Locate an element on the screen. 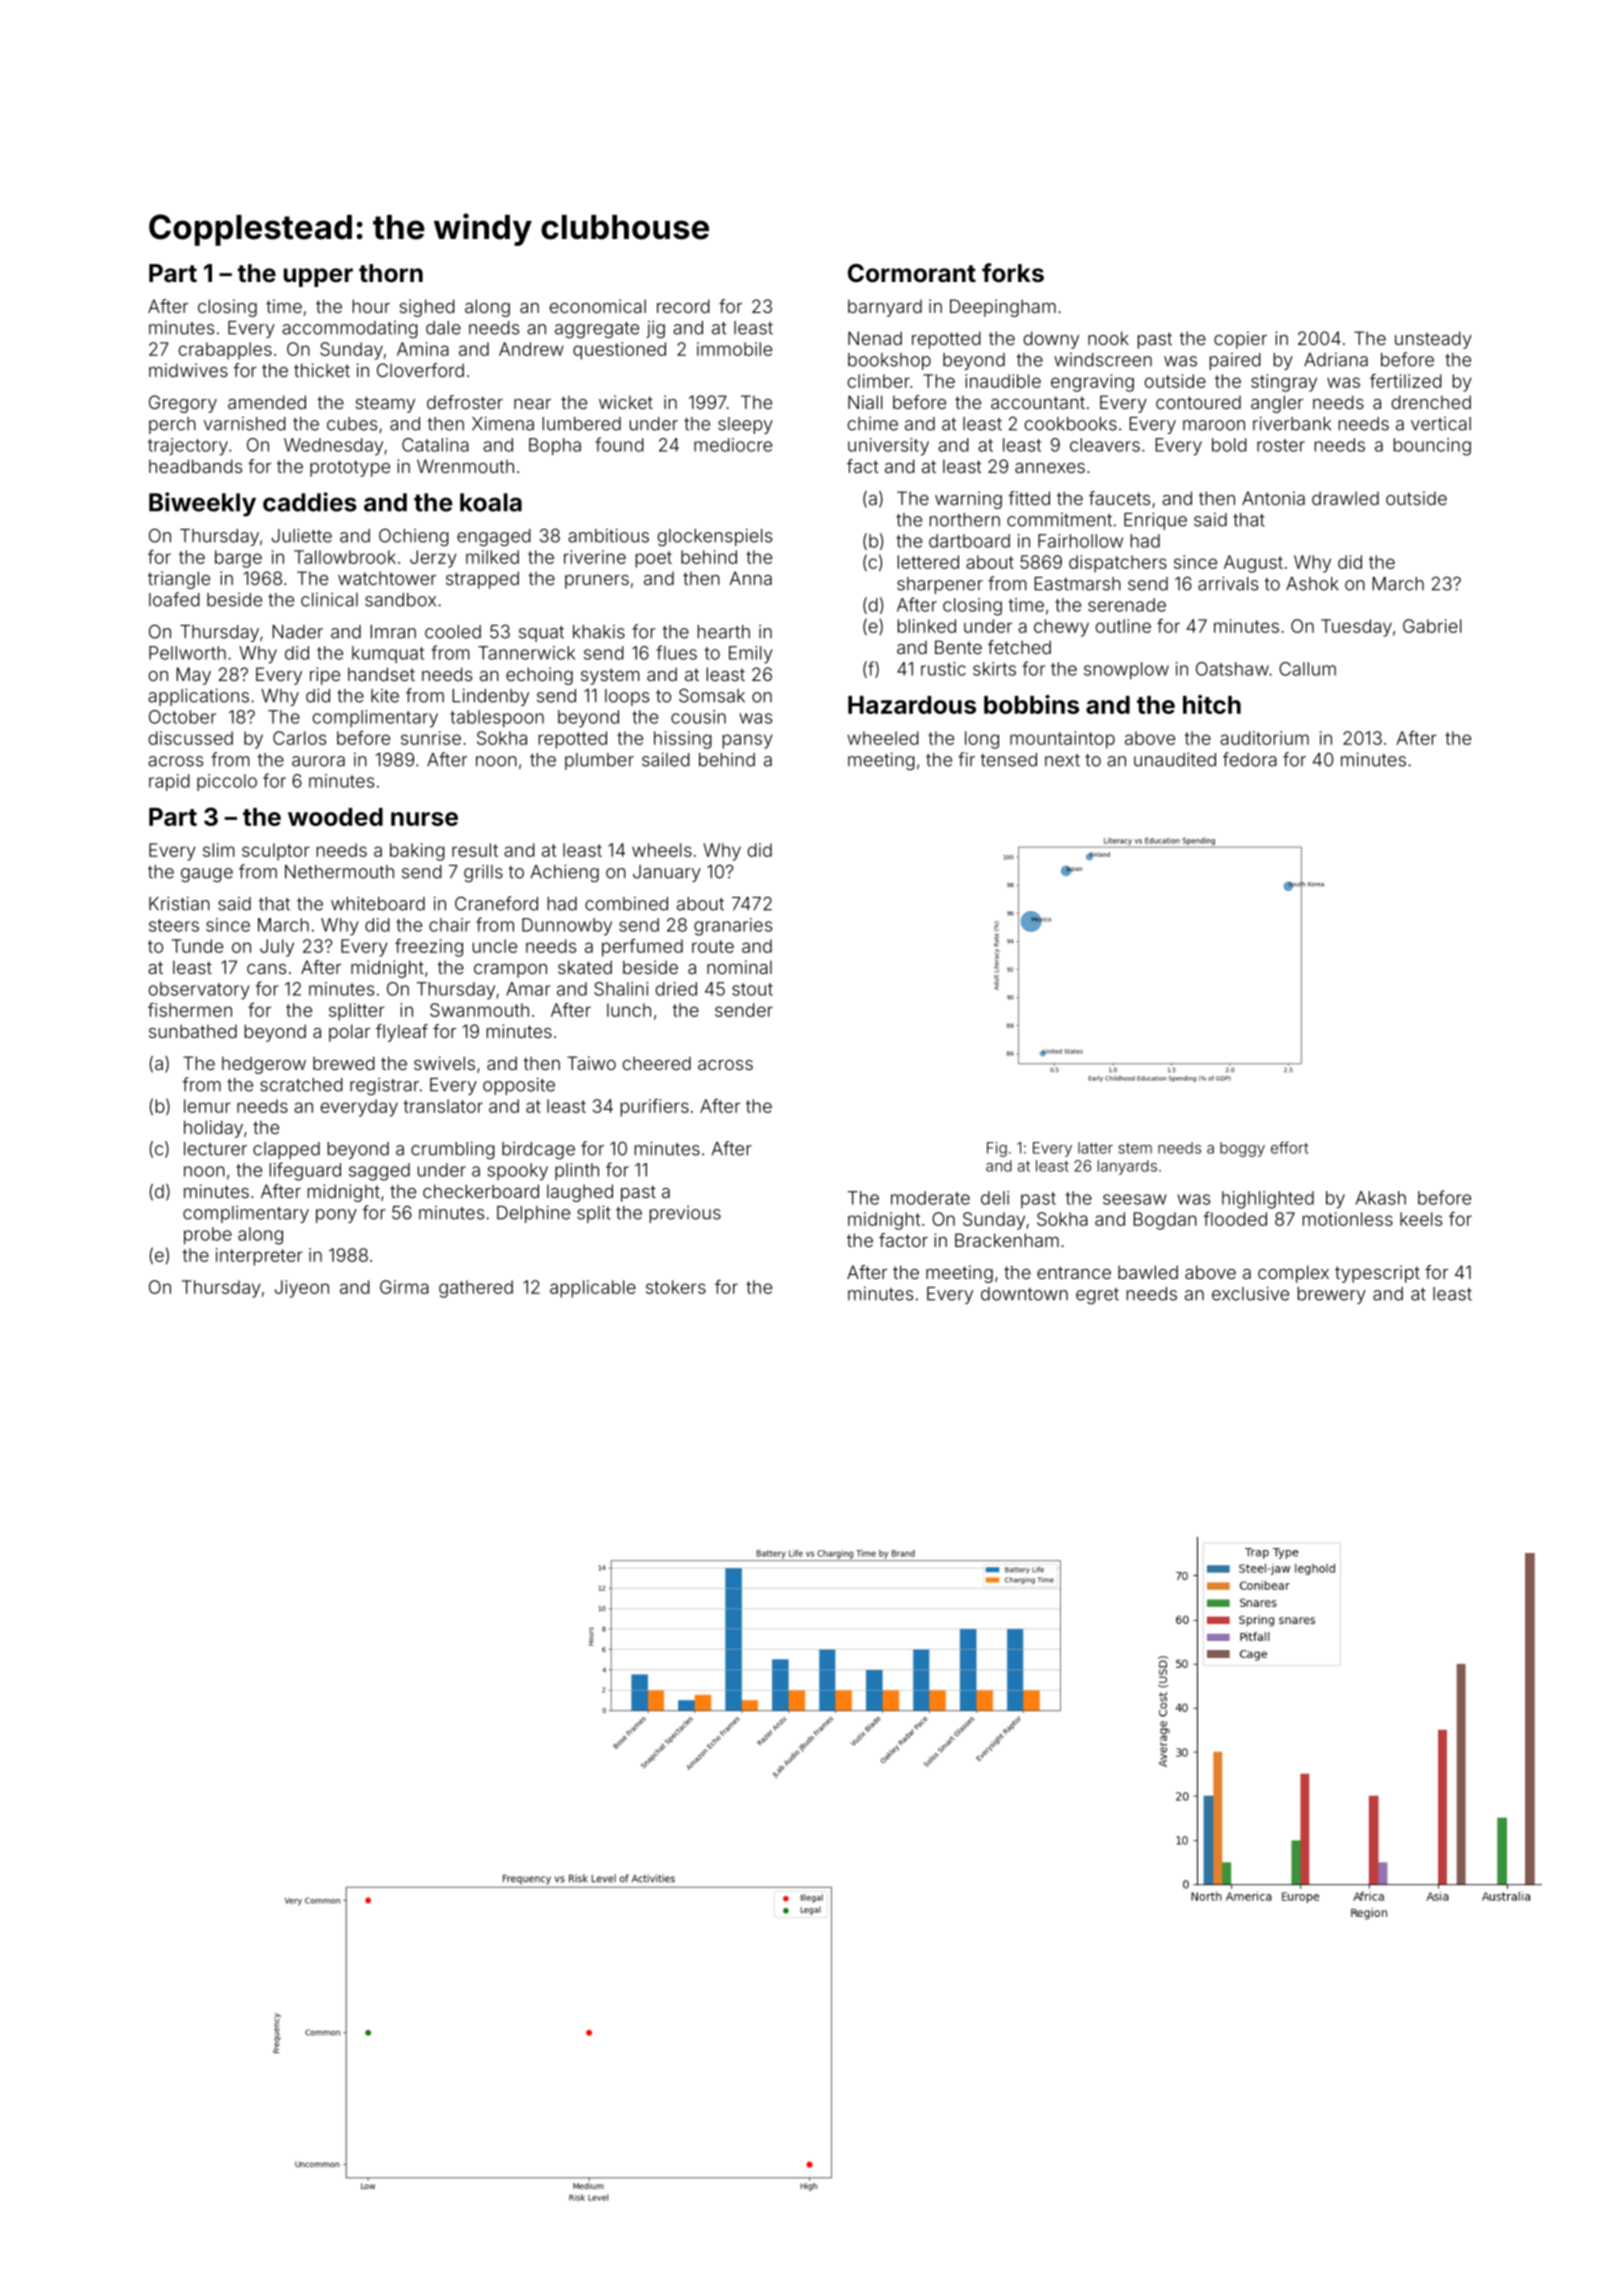 This screenshot has height=2292, width=1620. thorn is located at coordinates (391, 273).
